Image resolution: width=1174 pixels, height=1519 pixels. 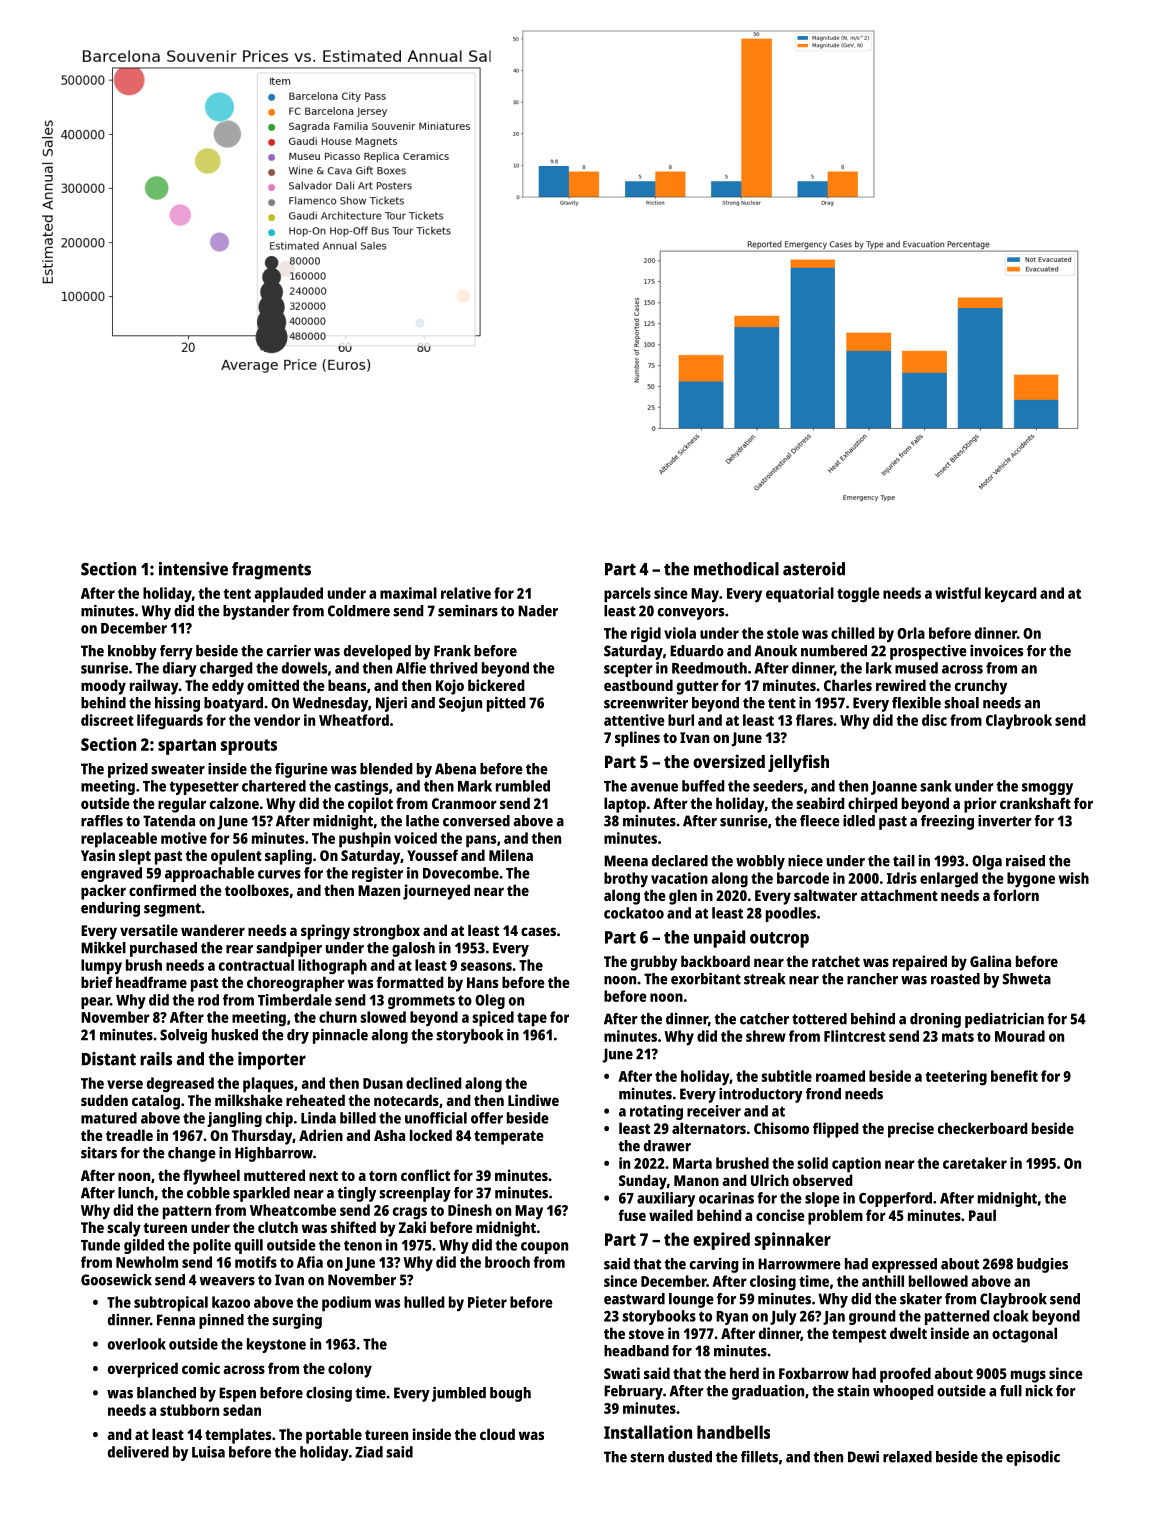 What do you see at coordinates (911, 1130) in the page?
I see `precise` at bounding box center [911, 1130].
